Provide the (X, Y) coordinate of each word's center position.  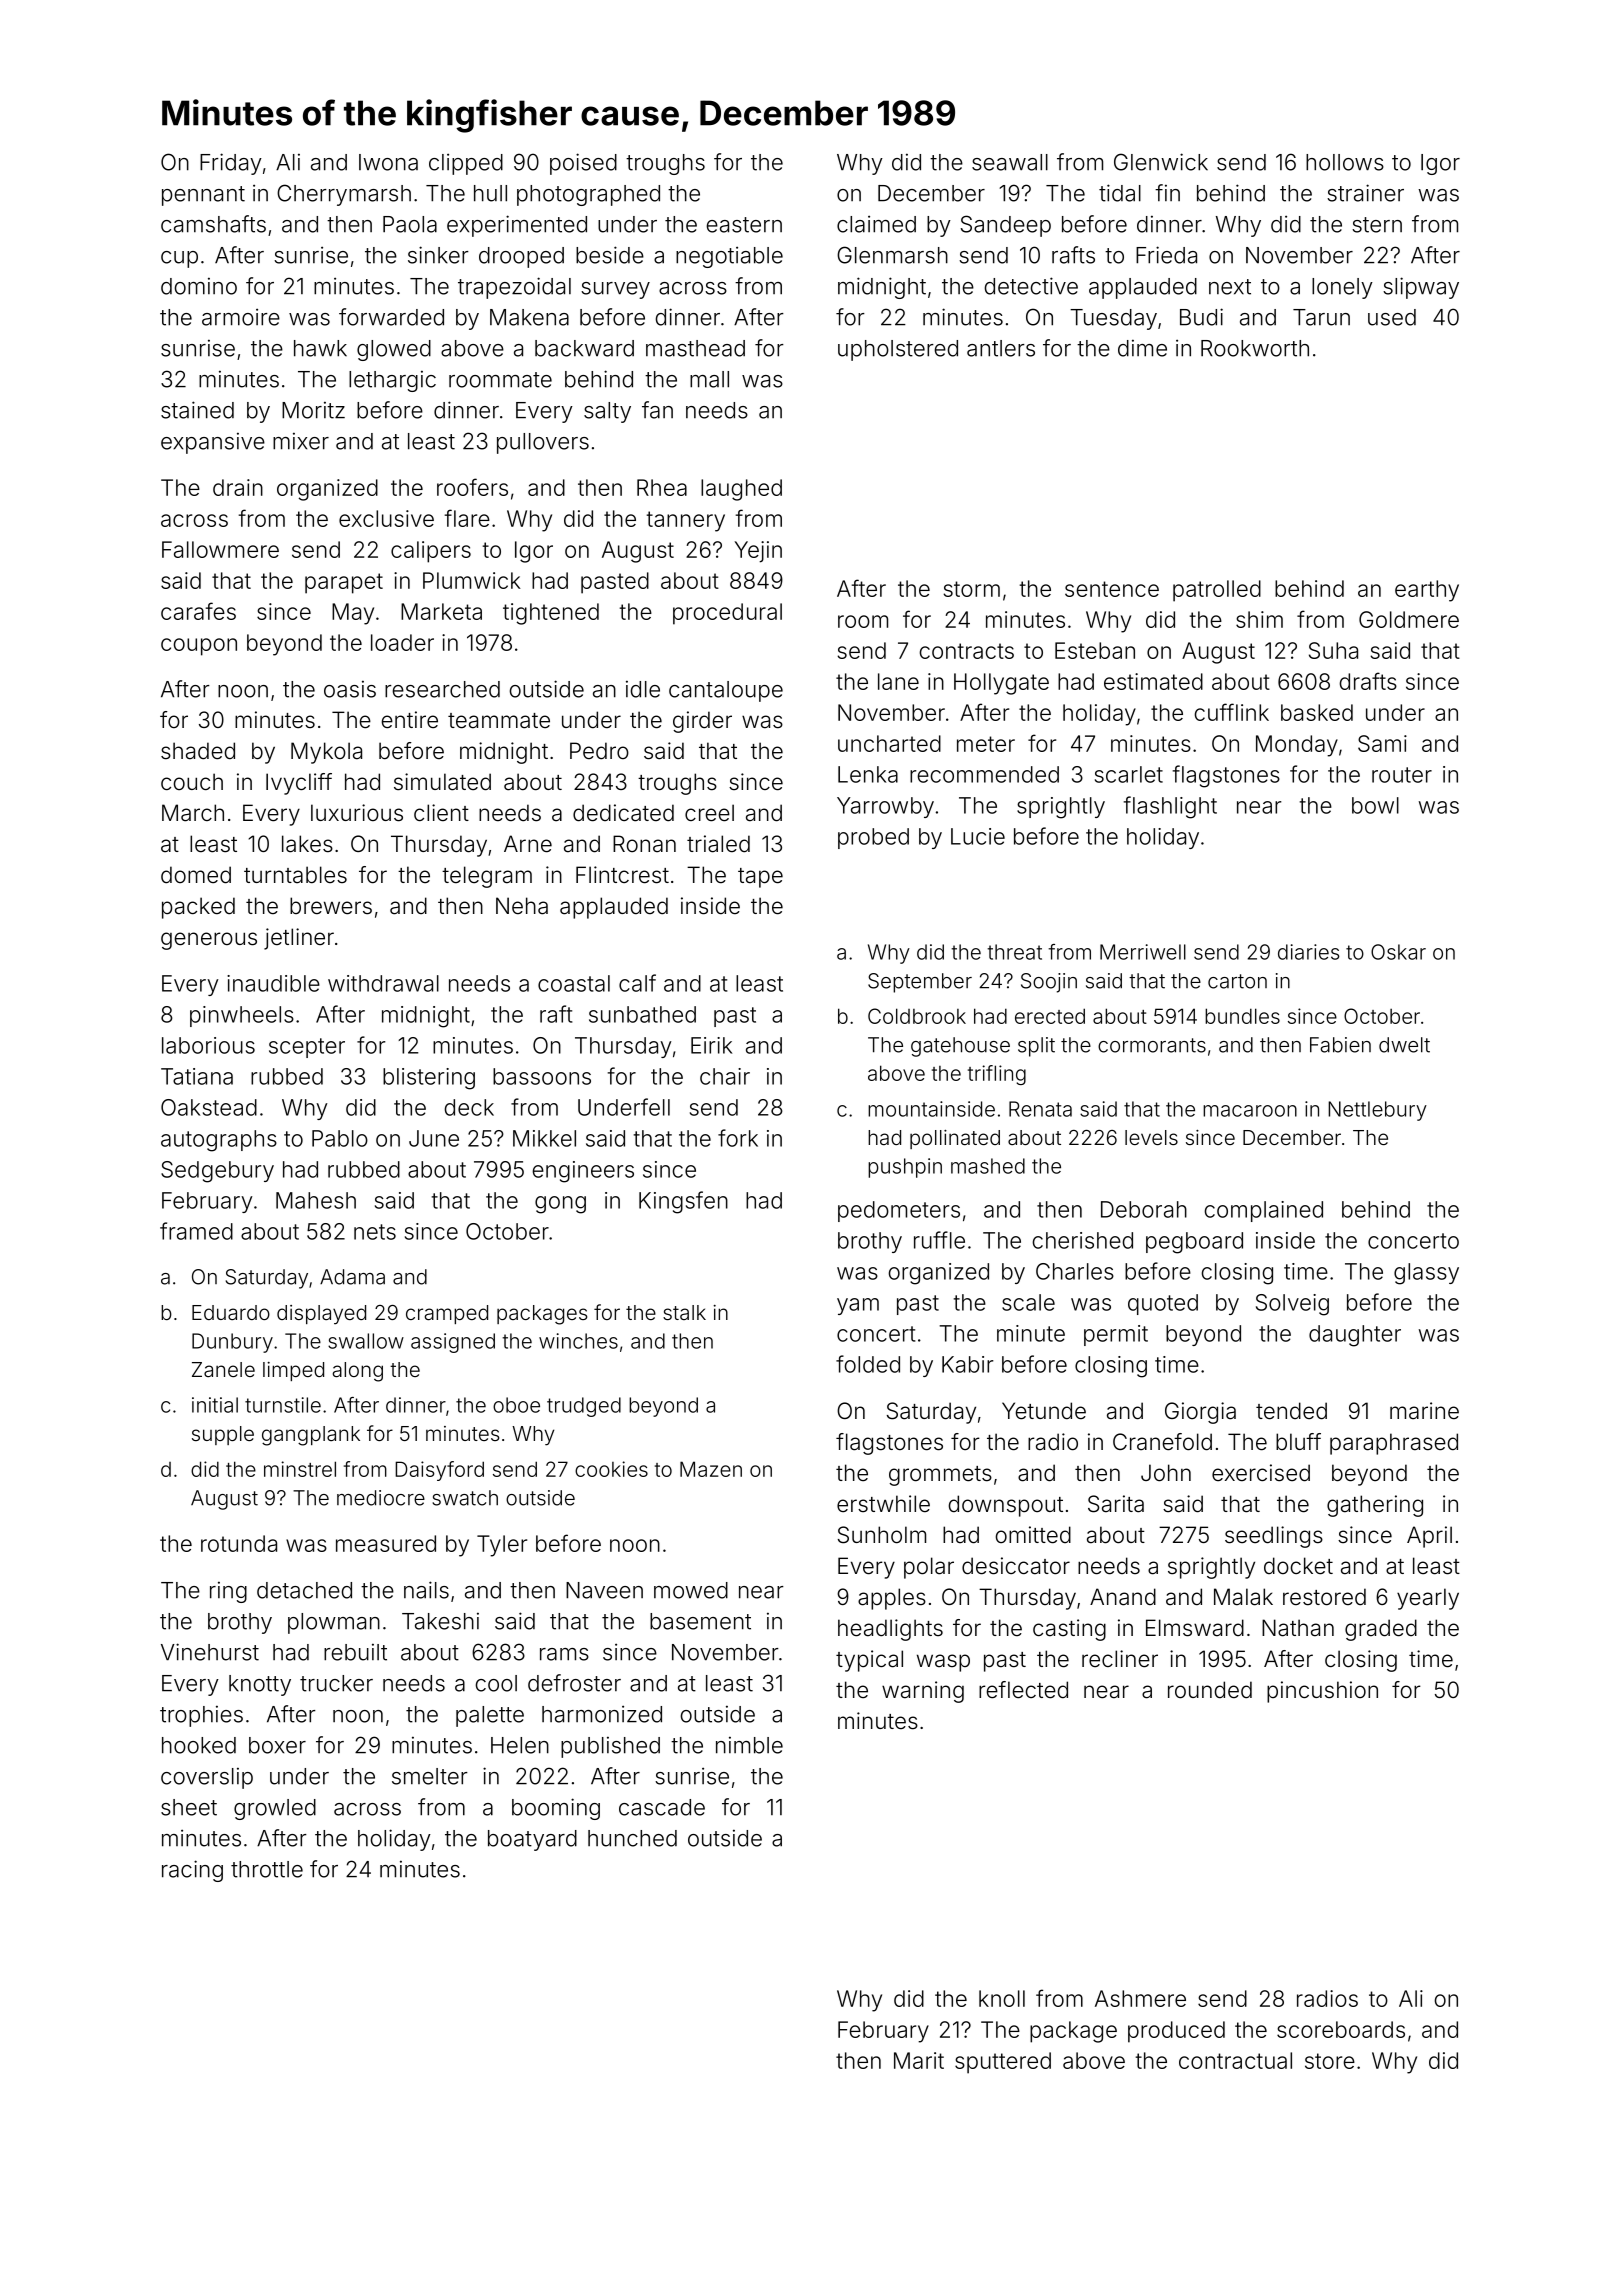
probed (873, 838)
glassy (1426, 1274)
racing (192, 1871)
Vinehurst (210, 1652)
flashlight (1170, 807)
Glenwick (1161, 162)
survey (615, 290)
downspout (1005, 1506)
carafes (198, 611)
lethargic (392, 381)
